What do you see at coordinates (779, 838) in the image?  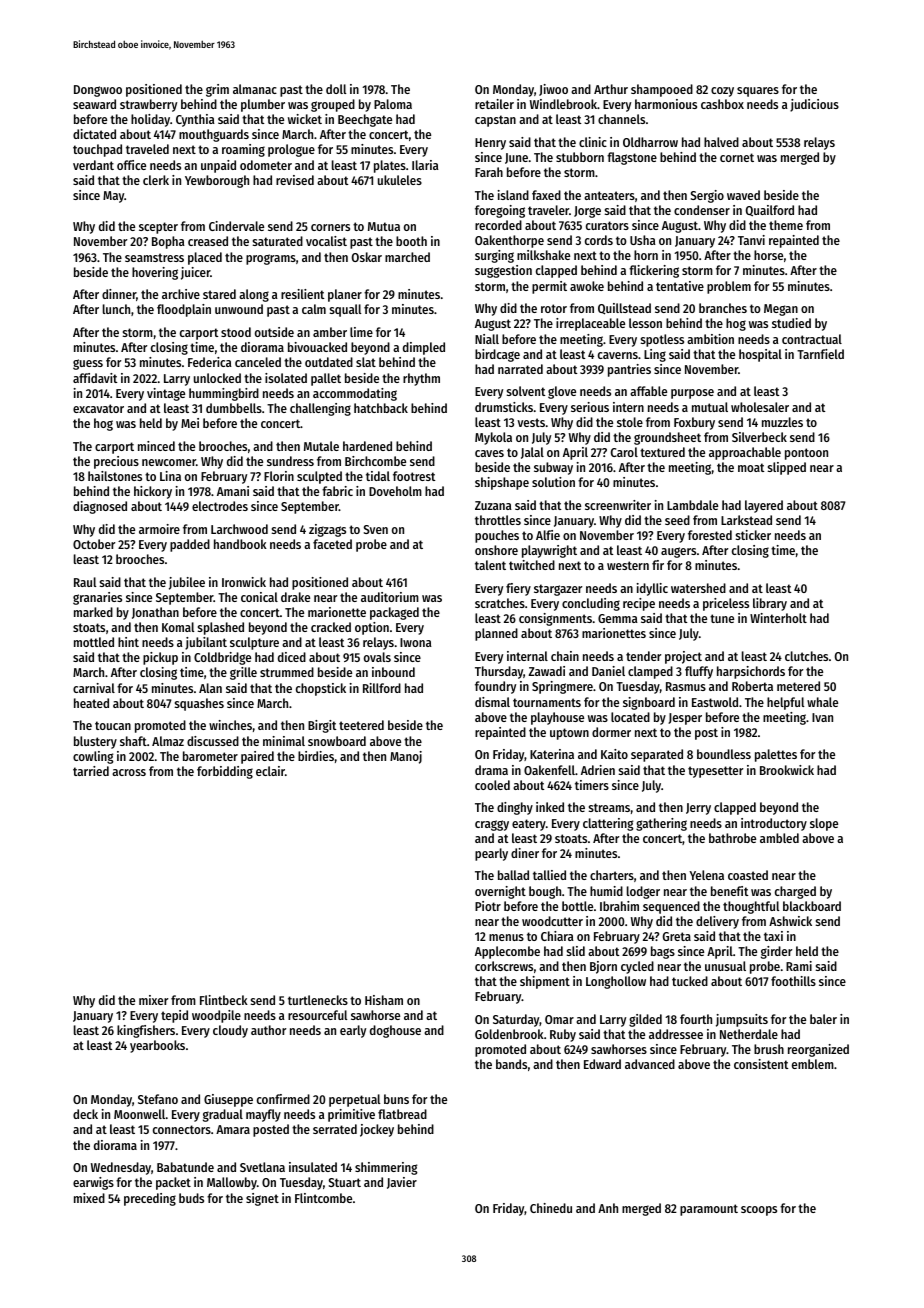 I see `ambled` at bounding box center [779, 838].
